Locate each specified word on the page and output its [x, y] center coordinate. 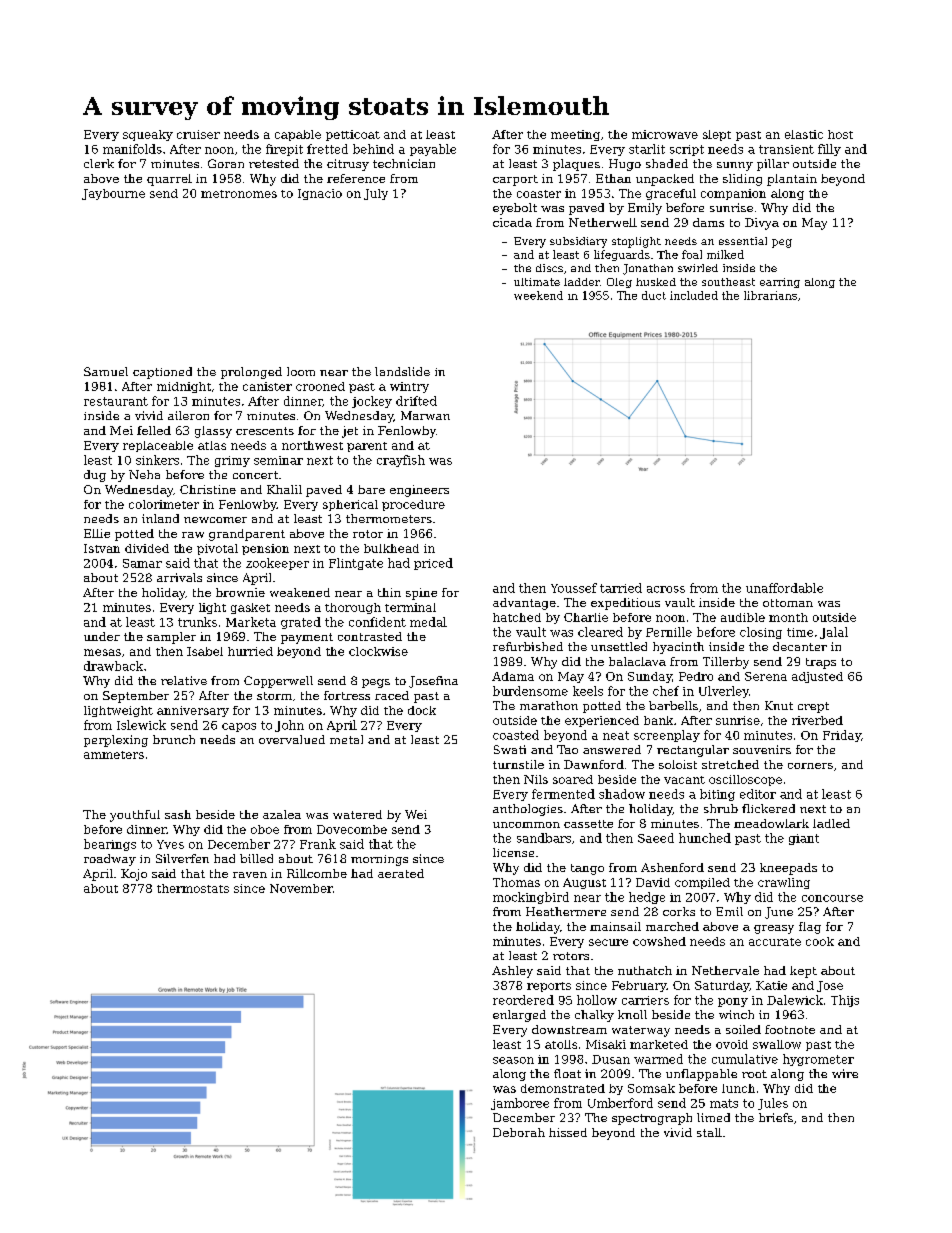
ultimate [537, 282]
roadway [110, 860]
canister [267, 386]
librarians [770, 295]
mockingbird [531, 898]
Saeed [656, 838]
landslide [402, 371]
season [513, 1060]
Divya [762, 224]
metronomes [239, 194]
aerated [401, 873]
